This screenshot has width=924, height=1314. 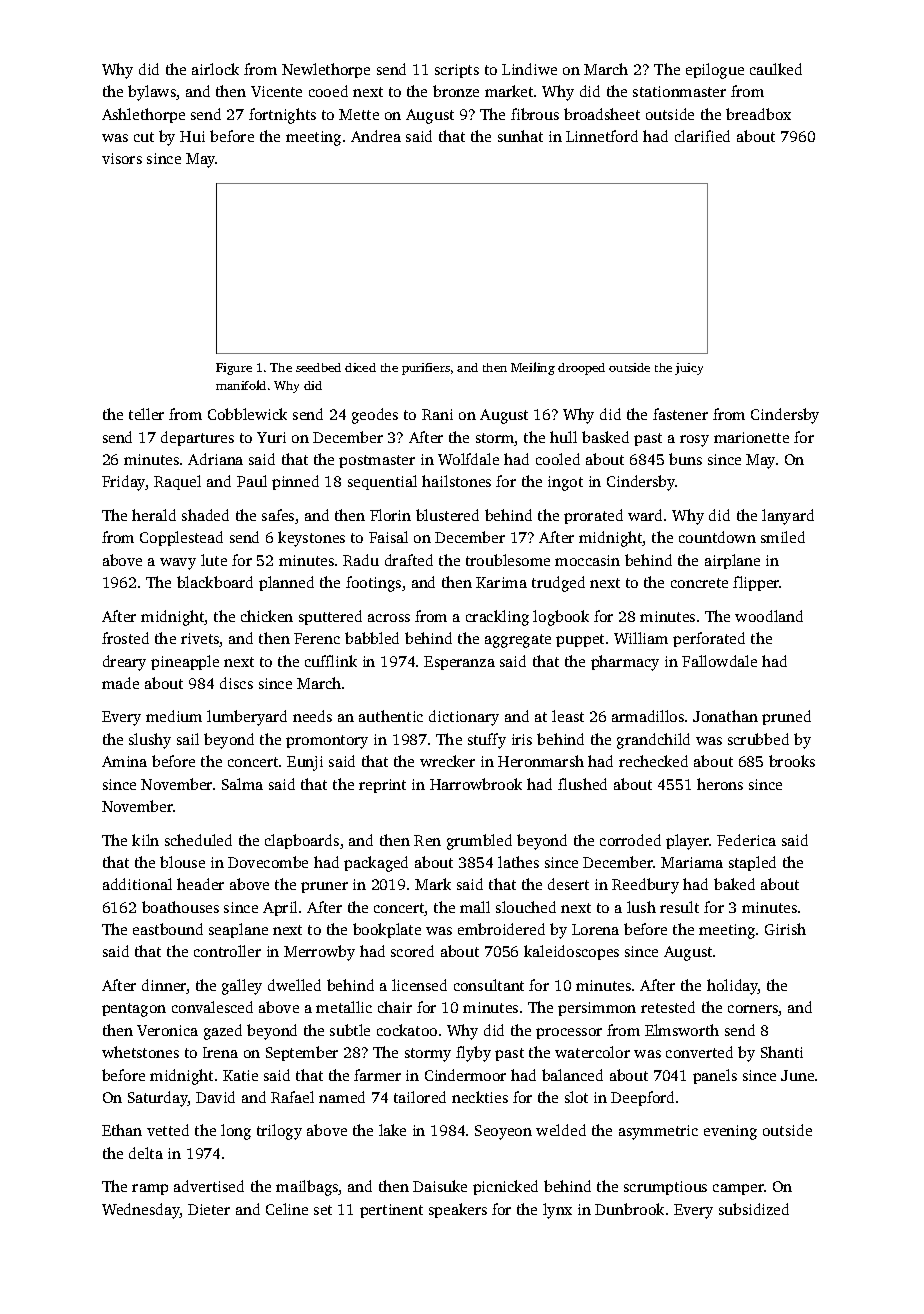 I want to click on Celine, so click(x=287, y=1209).
